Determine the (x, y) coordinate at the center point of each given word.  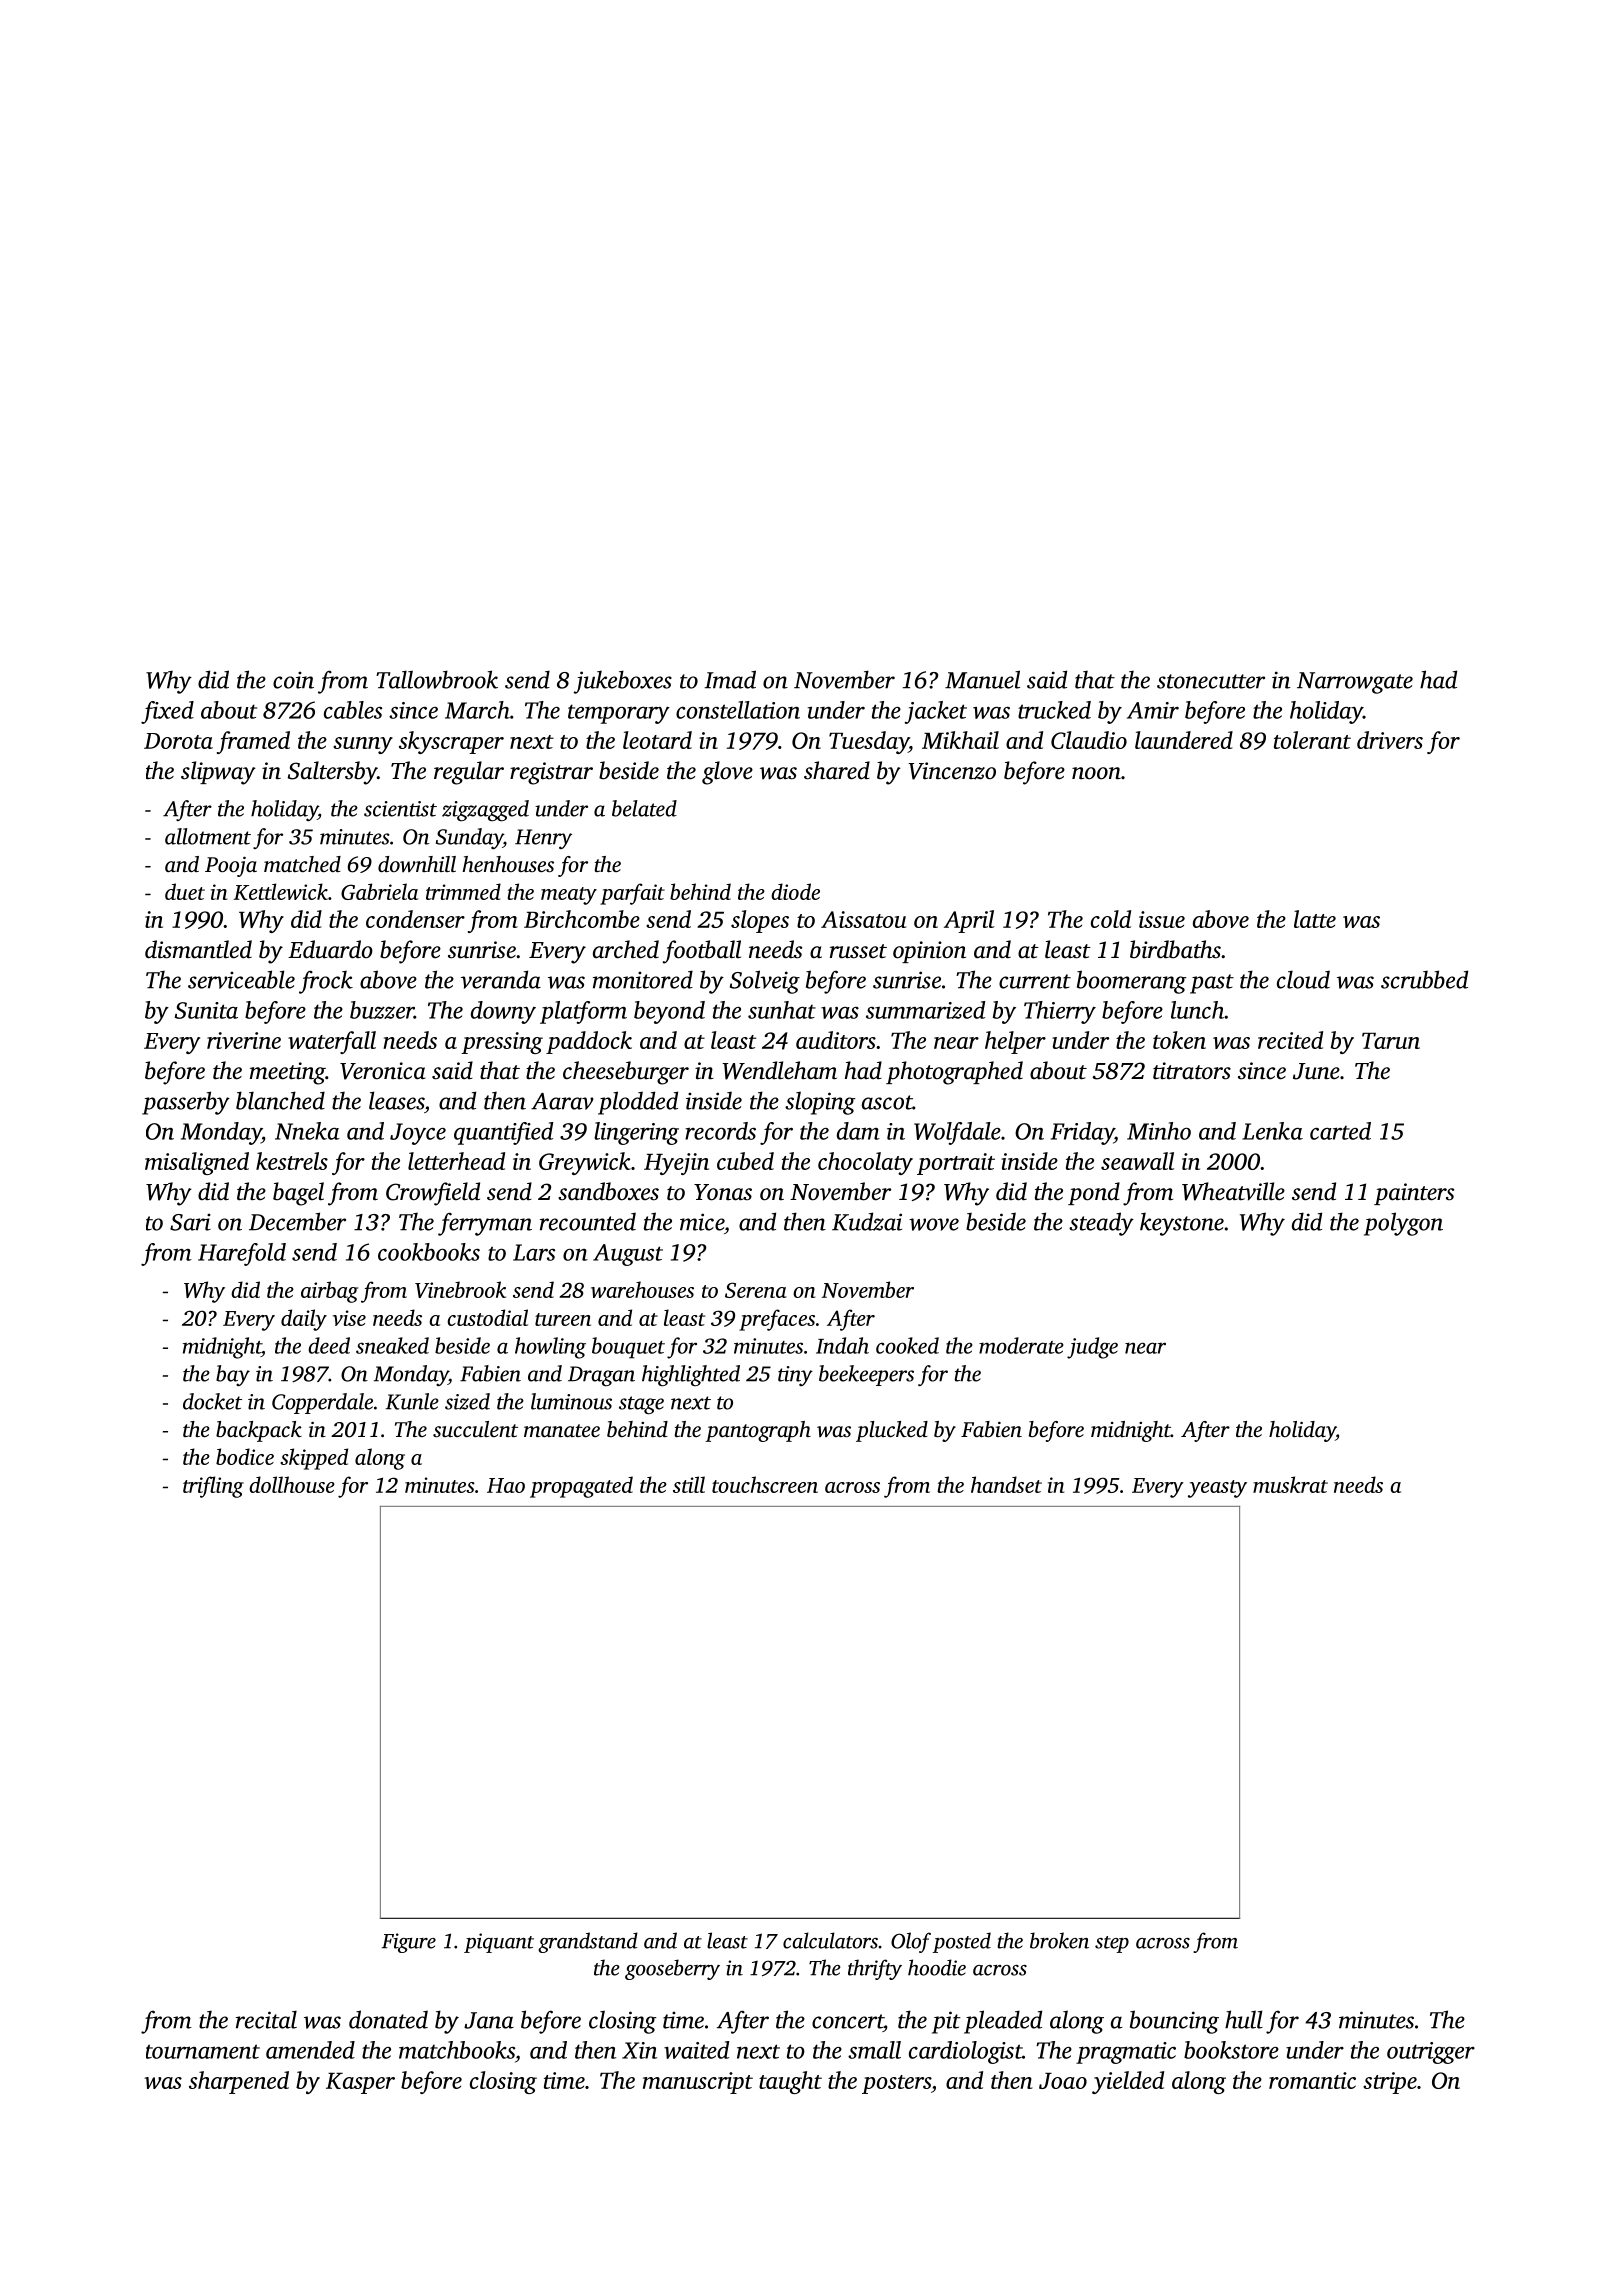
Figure (409, 1943)
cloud (1303, 979)
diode (795, 891)
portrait (956, 1164)
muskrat (1290, 1484)
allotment (208, 836)
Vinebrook (460, 1289)
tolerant (1312, 740)
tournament (203, 2051)
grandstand (588, 1942)
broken (1059, 1940)
